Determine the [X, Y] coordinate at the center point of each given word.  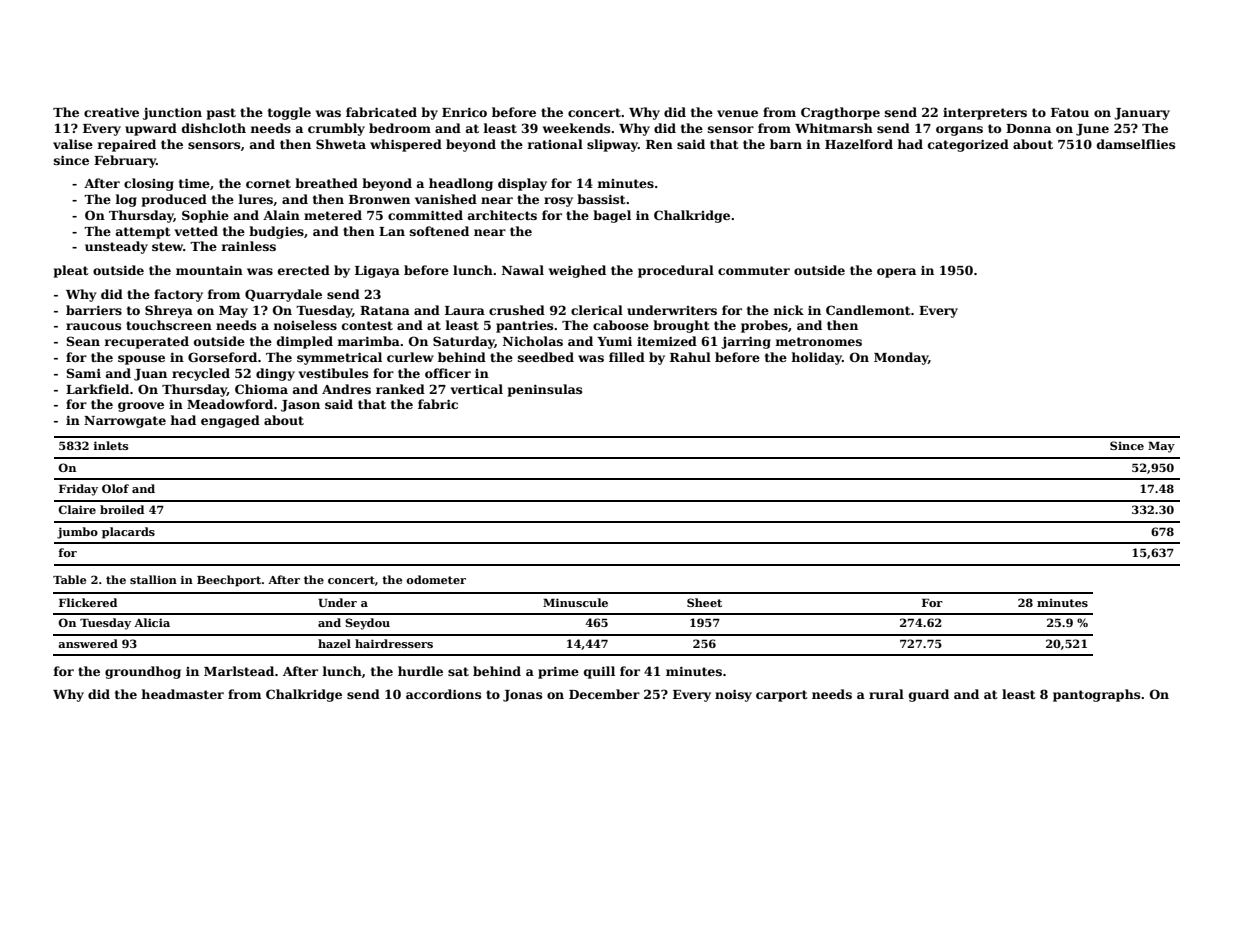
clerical [597, 310]
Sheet [704, 602]
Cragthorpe [840, 113]
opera [896, 273]
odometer [436, 579]
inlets [111, 445]
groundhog [143, 672]
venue [737, 113]
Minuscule [575, 602]
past [221, 114]
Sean [83, 341]
